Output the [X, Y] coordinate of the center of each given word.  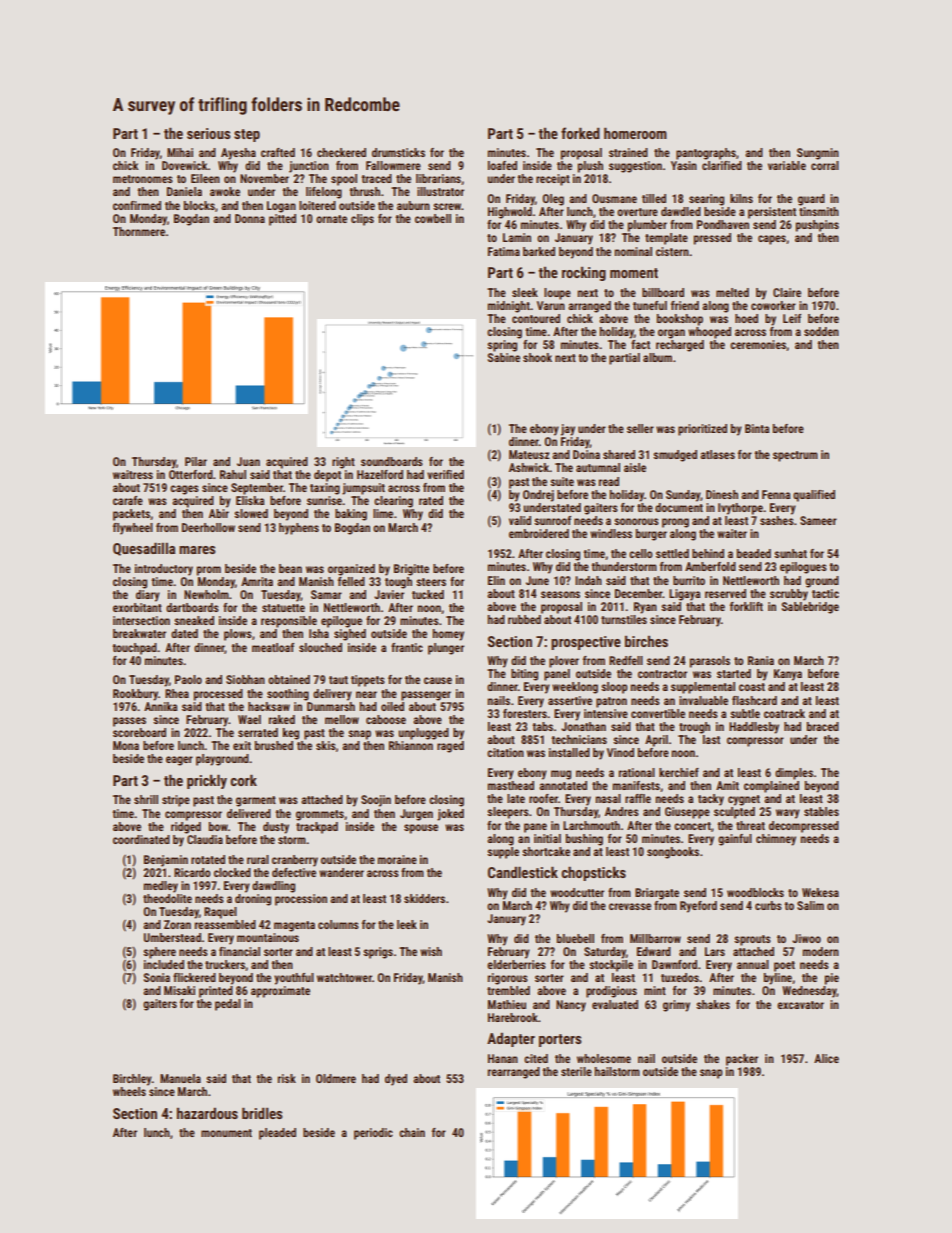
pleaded [277, 1134]
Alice [826, 1058]
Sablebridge [810, 608]
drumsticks [398, 152]
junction [309, 167]
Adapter [511, 1040]
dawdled [681, 211]
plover [564, 662]
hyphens [299, 529]
